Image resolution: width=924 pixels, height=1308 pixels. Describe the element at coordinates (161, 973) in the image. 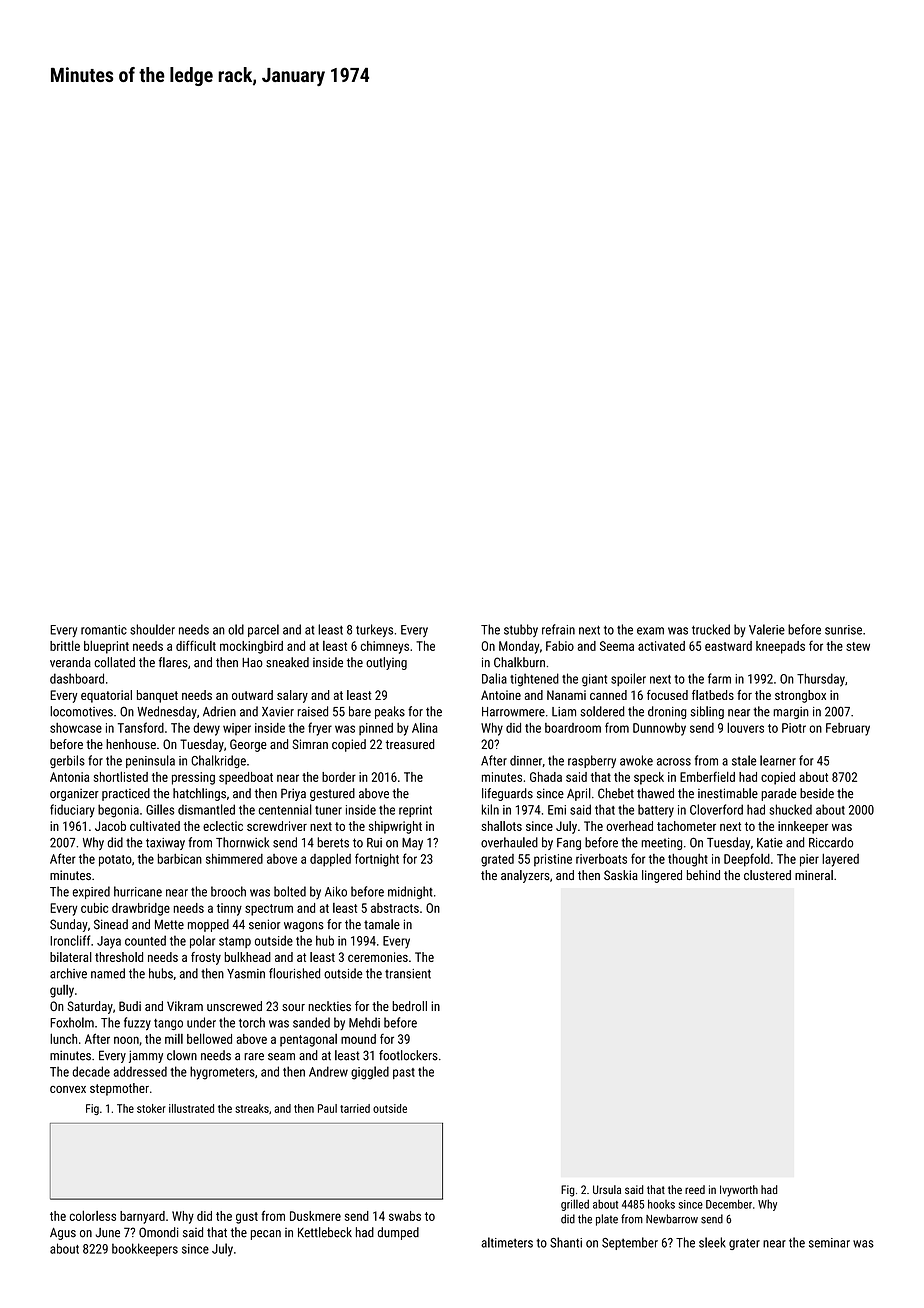

I see `hubs` at that location.
